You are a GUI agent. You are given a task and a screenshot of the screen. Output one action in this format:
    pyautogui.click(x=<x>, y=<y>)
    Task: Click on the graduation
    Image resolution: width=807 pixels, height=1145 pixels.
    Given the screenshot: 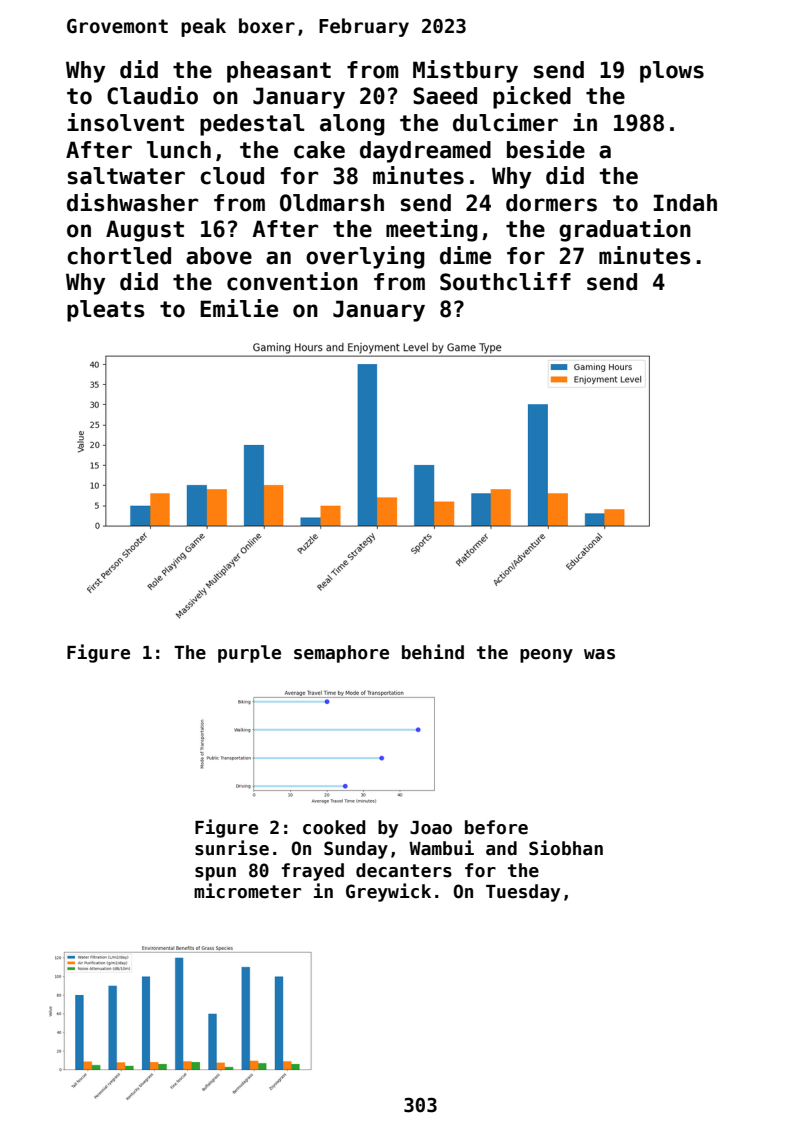 What is the action you would take?
    pyautogui.click(x=625, y=230)
